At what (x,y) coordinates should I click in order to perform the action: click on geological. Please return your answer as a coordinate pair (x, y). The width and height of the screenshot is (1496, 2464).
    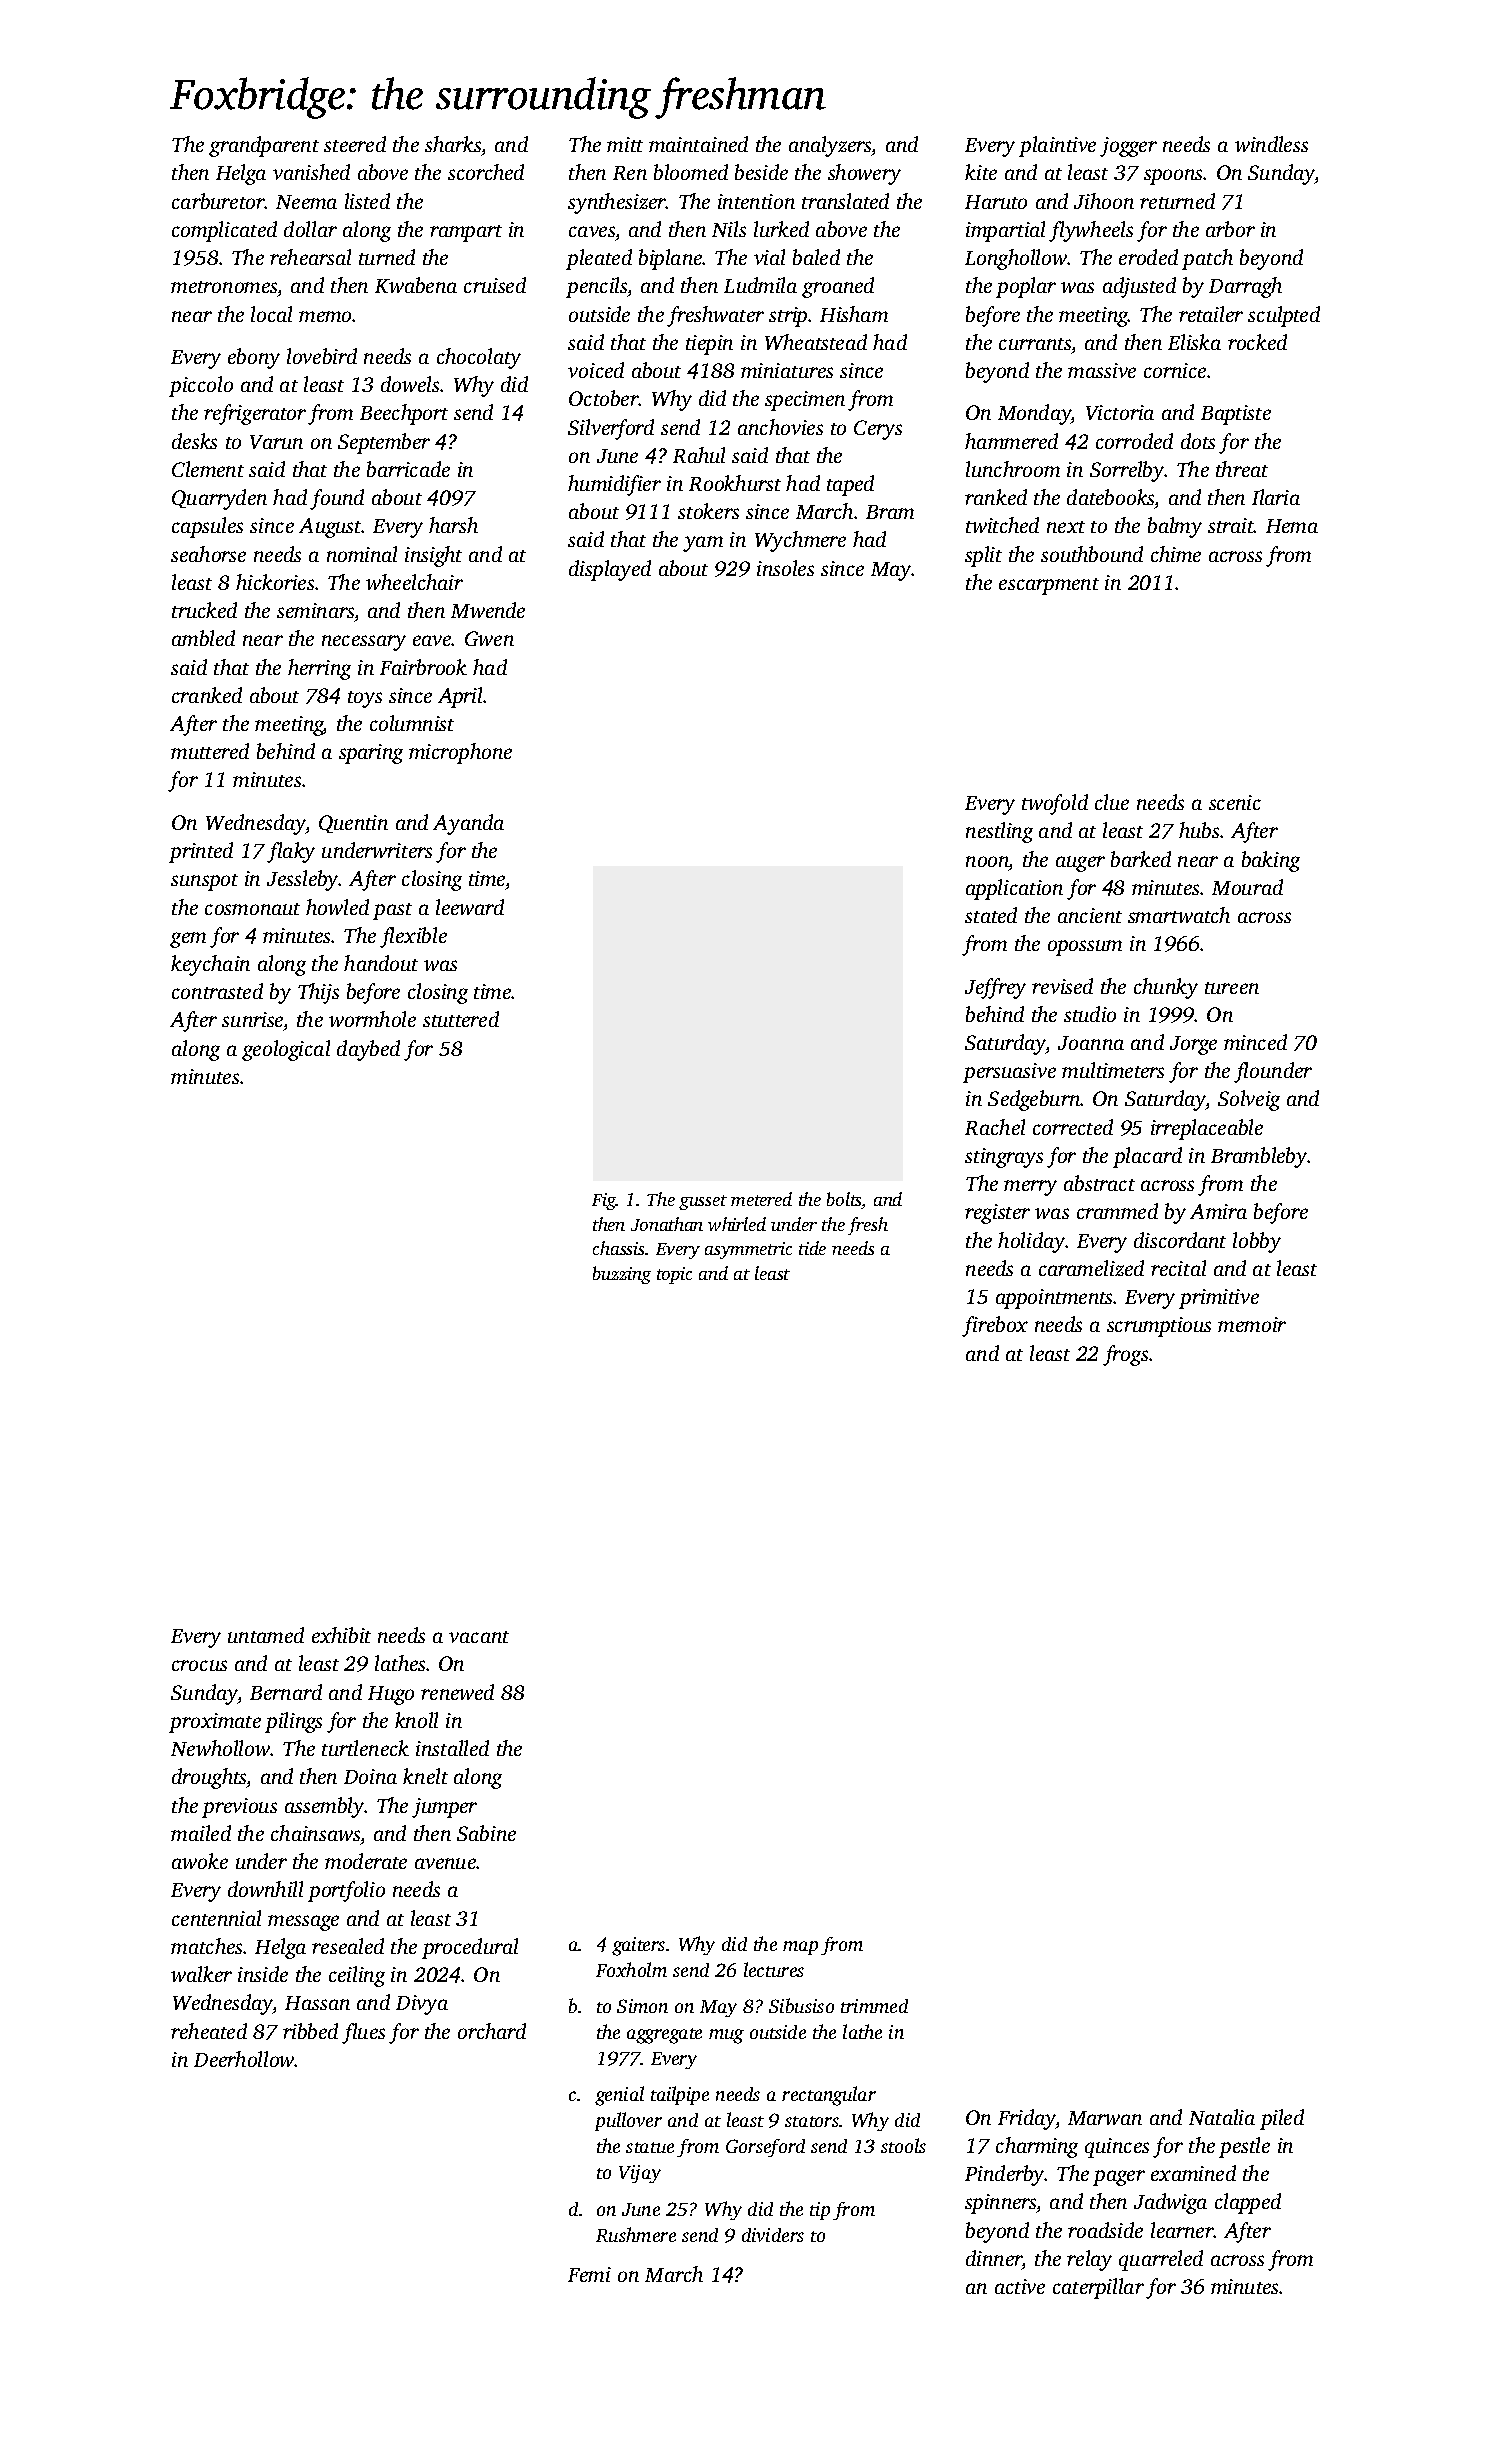
    Looking at the image, I should click on (286, 1050).
